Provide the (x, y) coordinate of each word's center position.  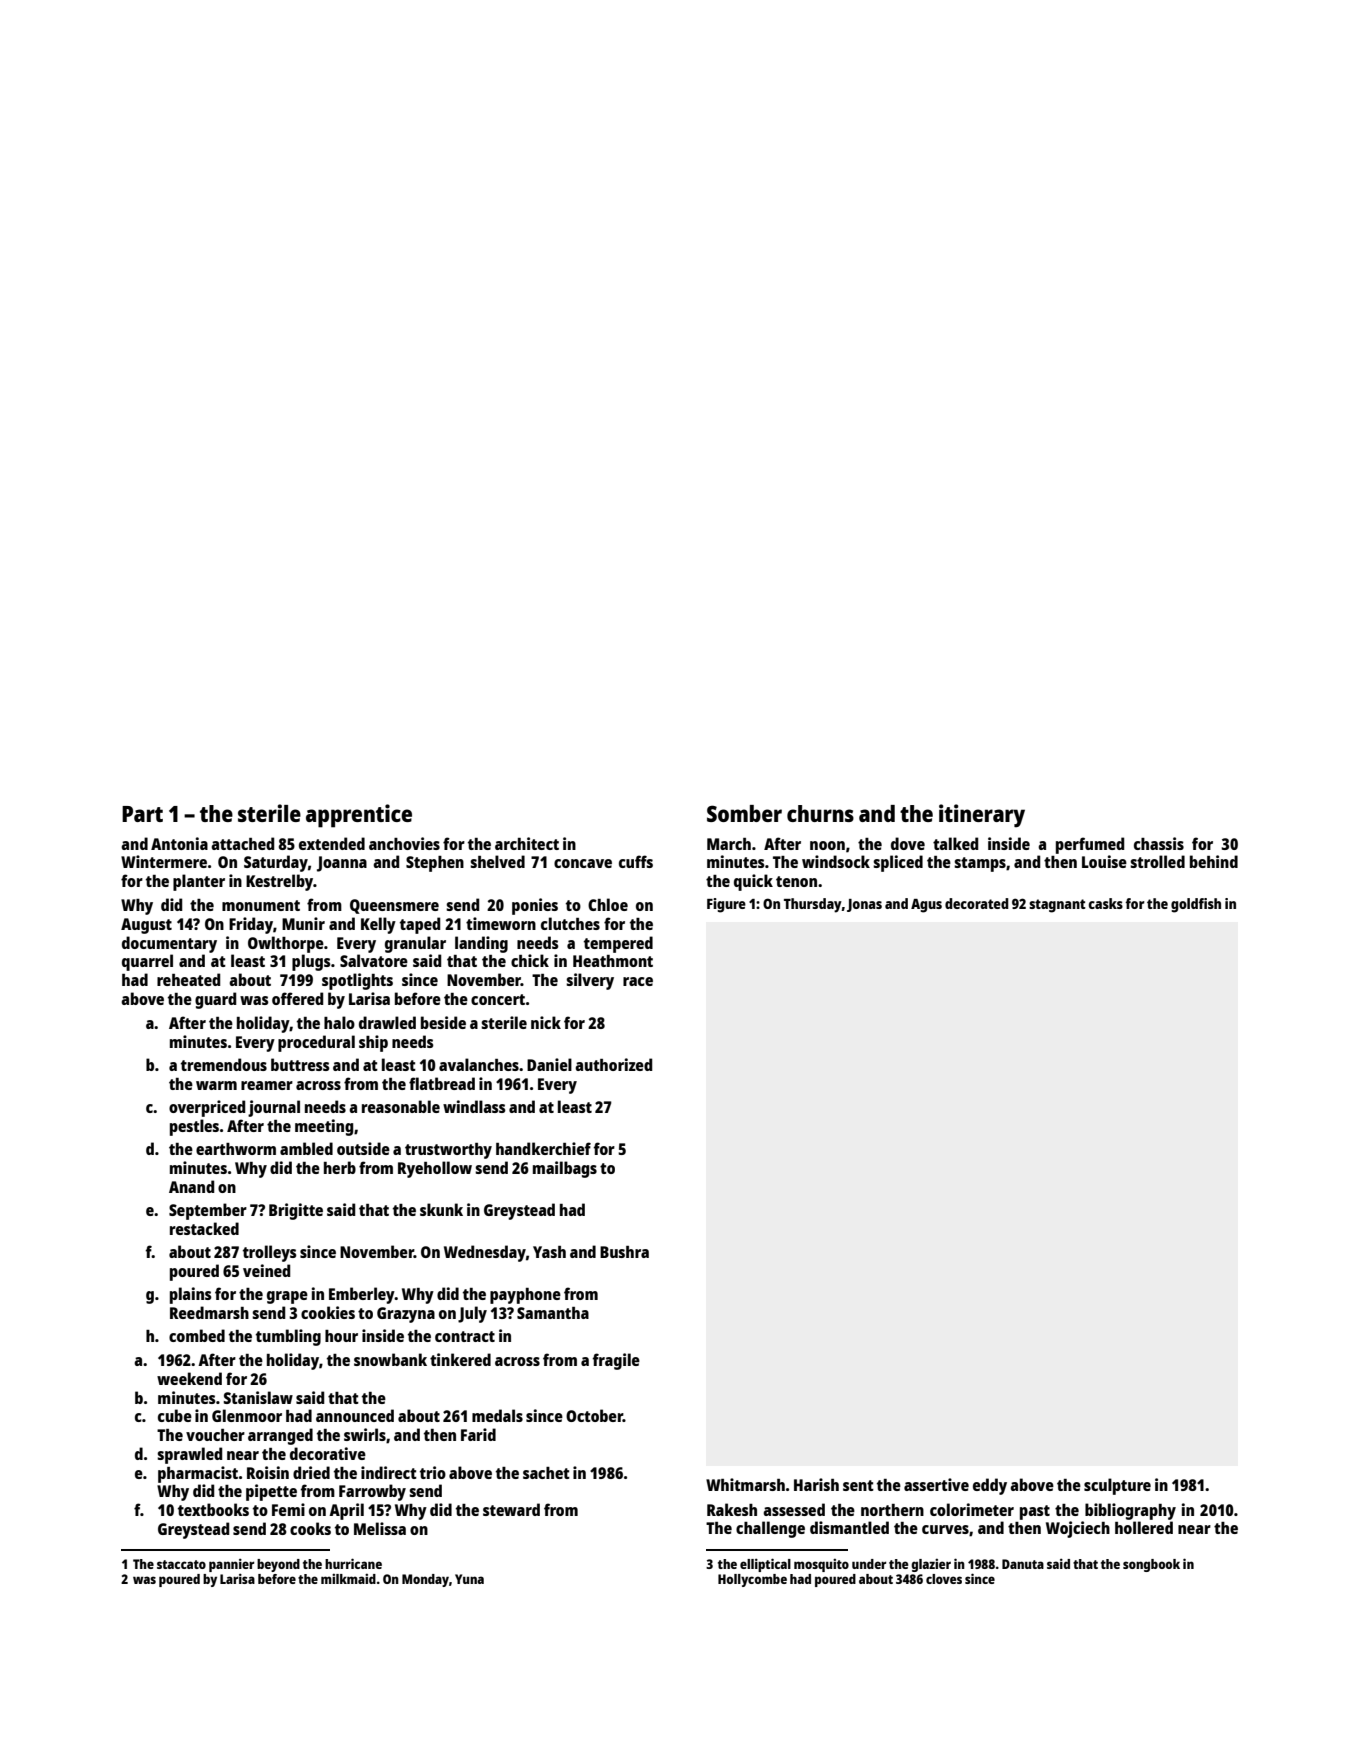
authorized (613, 1064)
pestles (194, 1127)
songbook (1151, 1565)
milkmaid (348, 1579)
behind (1214, 861)
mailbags (565, 1169)
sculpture (1117, 1486)
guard (215, 1000)
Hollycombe (752, 1580)
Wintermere (164, 861)
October (594, 1415)
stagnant (1057, 906)
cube (175, 1415)
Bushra (624, 1252)
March (729, 844)
